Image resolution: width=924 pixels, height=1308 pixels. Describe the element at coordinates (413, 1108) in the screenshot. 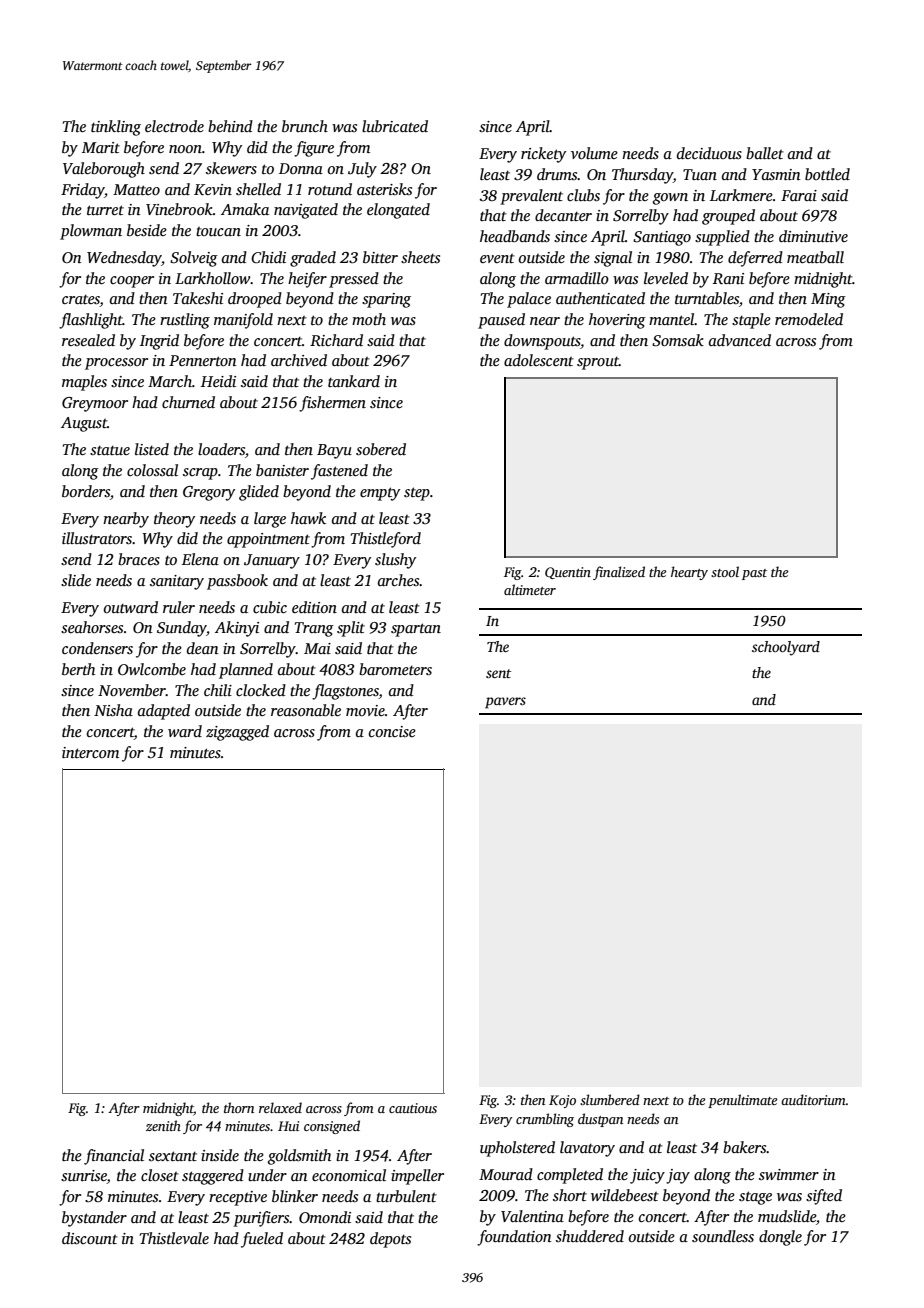

I see `cautious` at that location.
